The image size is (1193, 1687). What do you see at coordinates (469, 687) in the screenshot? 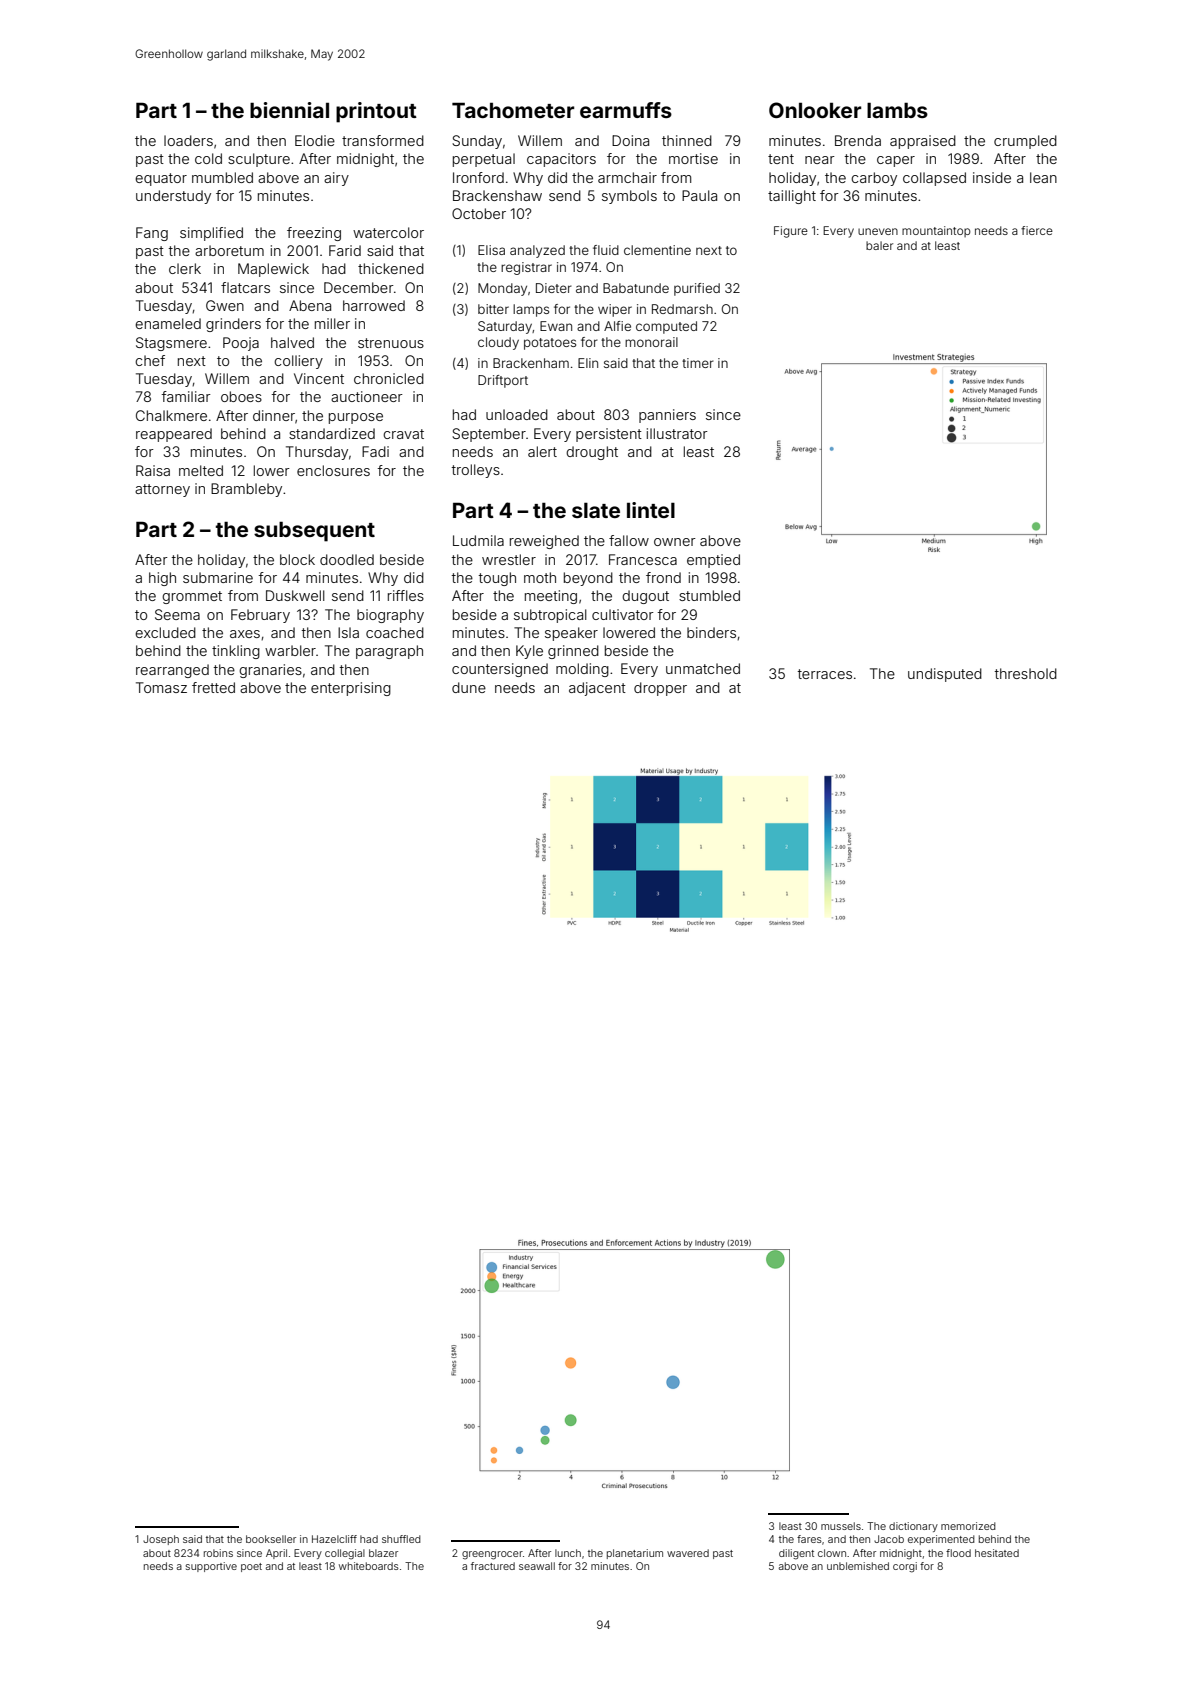
I see `dune` at bounding box center [469, 687].
